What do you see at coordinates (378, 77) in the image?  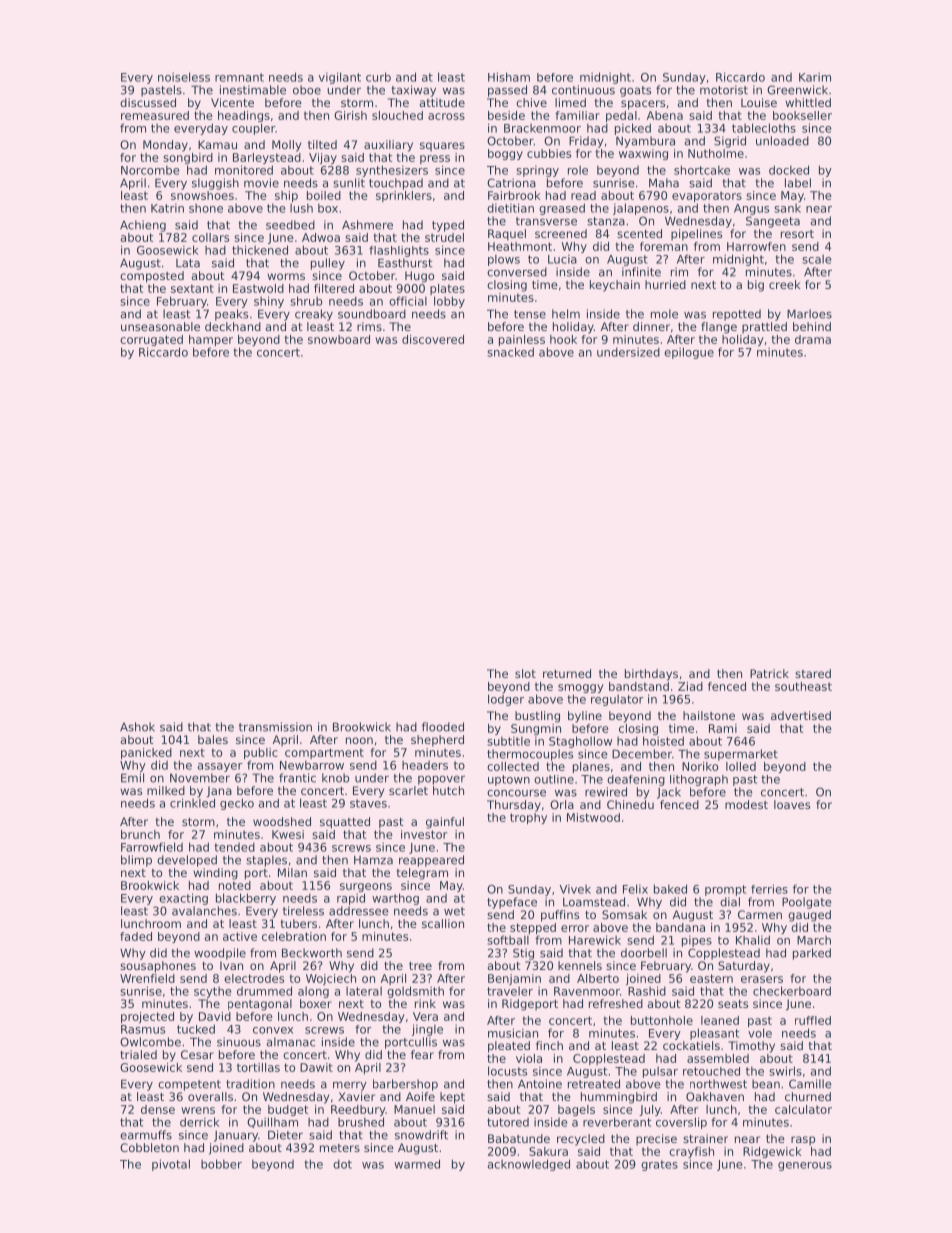 I see `curb` at bounding box center [378, 77].
